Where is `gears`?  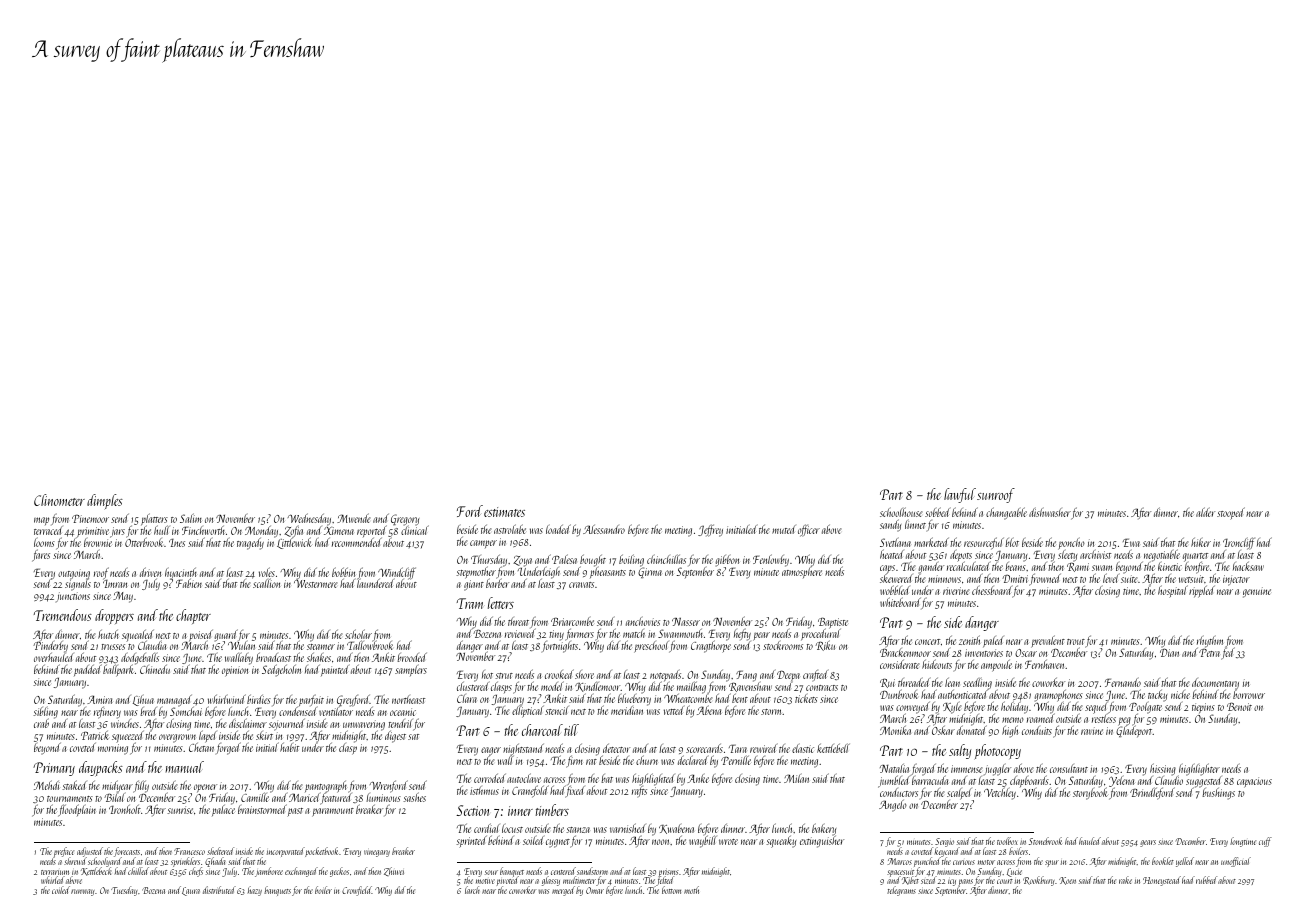
gears is located at coordinates (1148, 843).
